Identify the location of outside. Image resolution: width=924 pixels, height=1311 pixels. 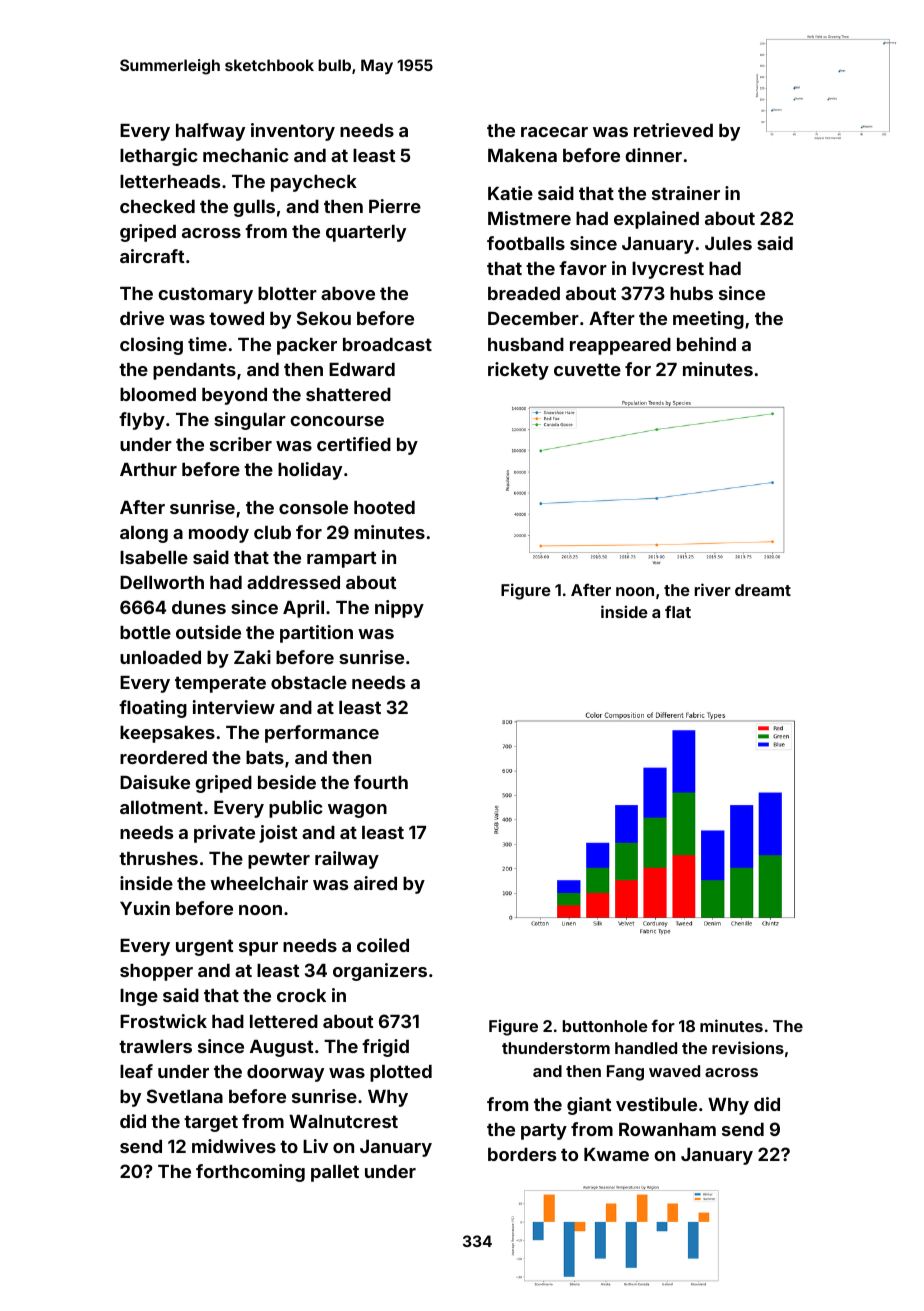
(208, 632).
